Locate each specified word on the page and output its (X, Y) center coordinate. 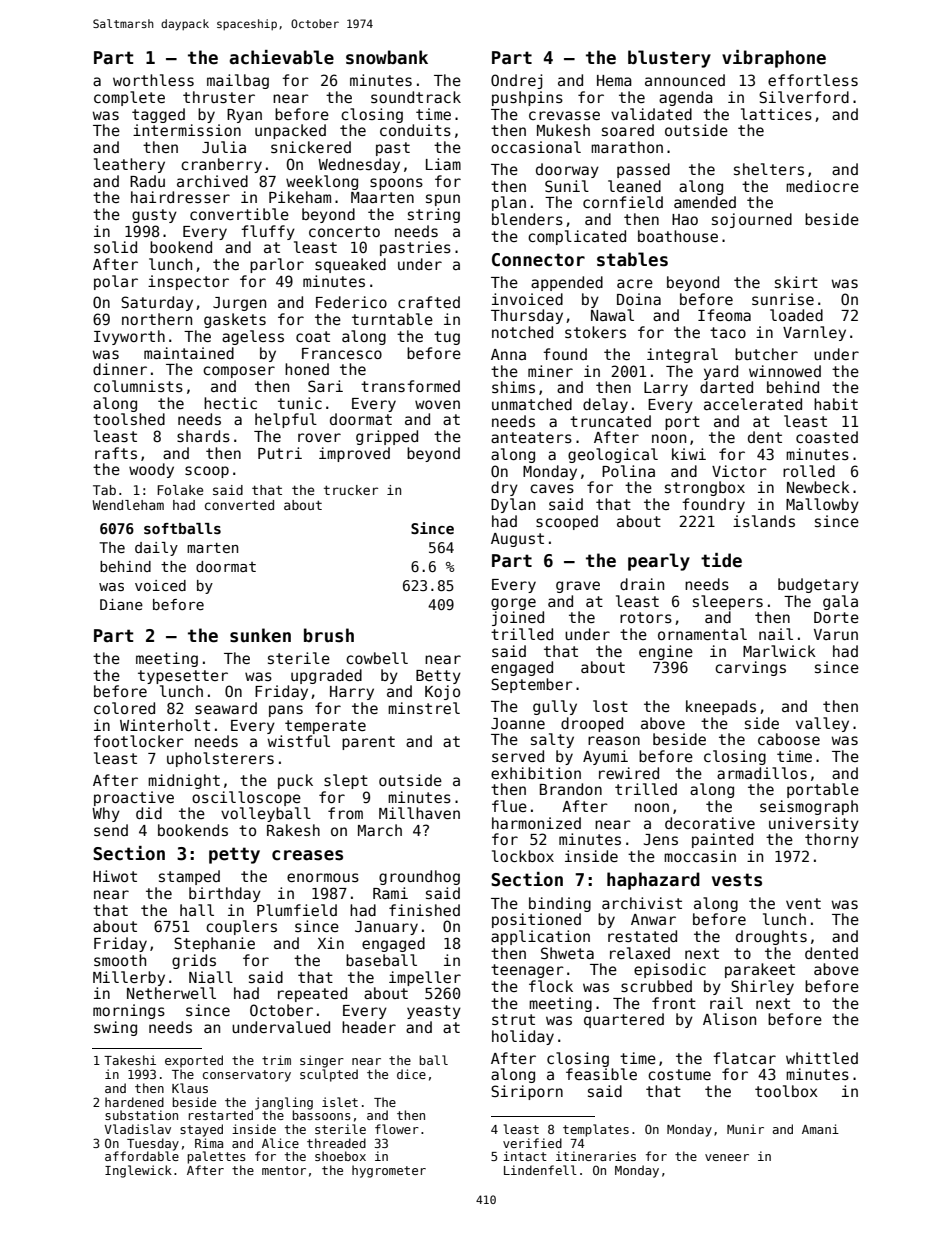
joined (518, 618)
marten (212, 548)
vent (803, 903)
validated (651, 114)
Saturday (157, 303)
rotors (646, 617)
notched (522, 332)
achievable (281, 57)
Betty (438, 677)
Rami (390, 893)
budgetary (818, 585)
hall (197, 910)
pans (286, 711)
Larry (666, 389)
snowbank (387, 57)
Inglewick (138, 1171)
